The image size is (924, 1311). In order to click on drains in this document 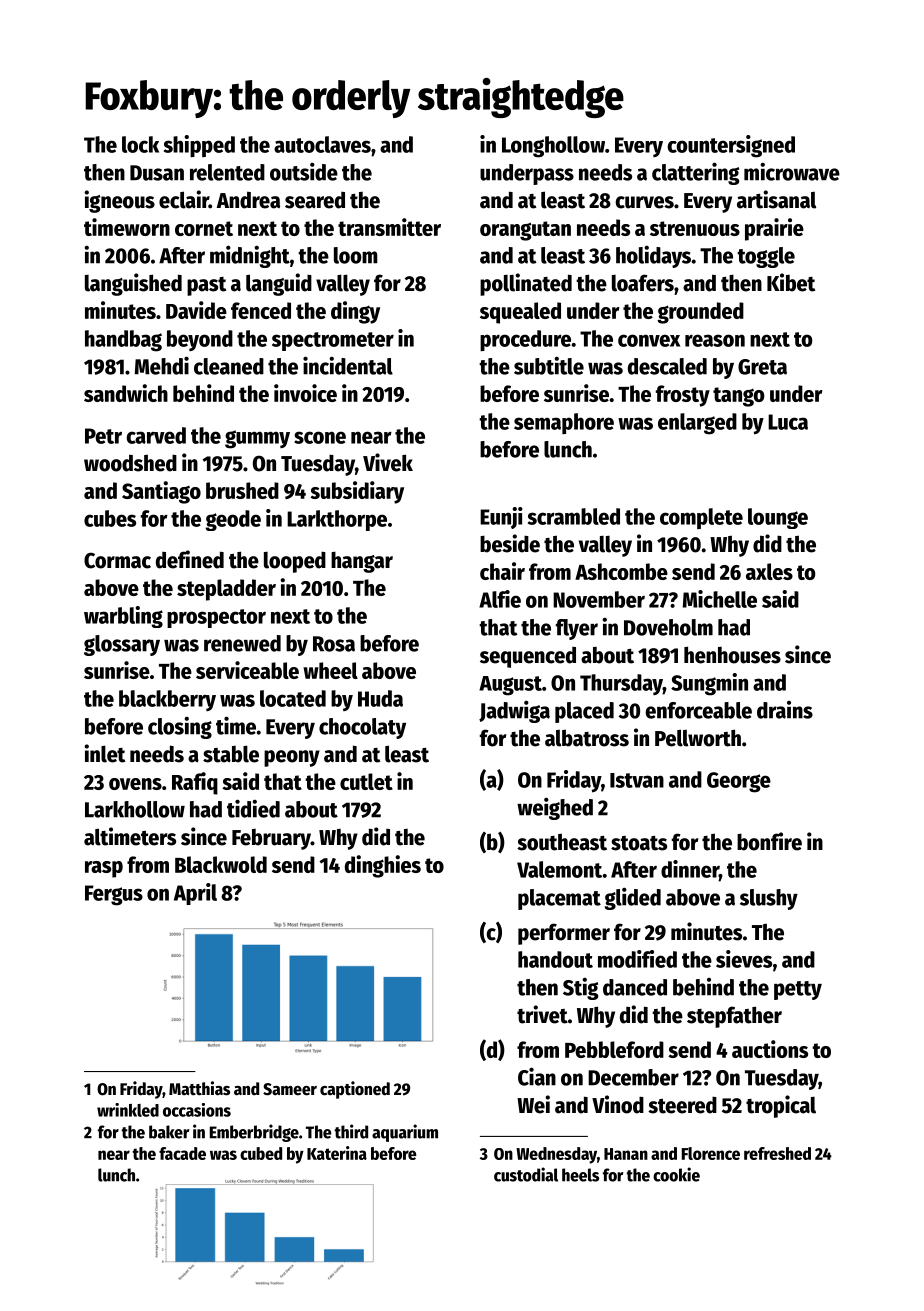, I will do `click(785, 710)`.
